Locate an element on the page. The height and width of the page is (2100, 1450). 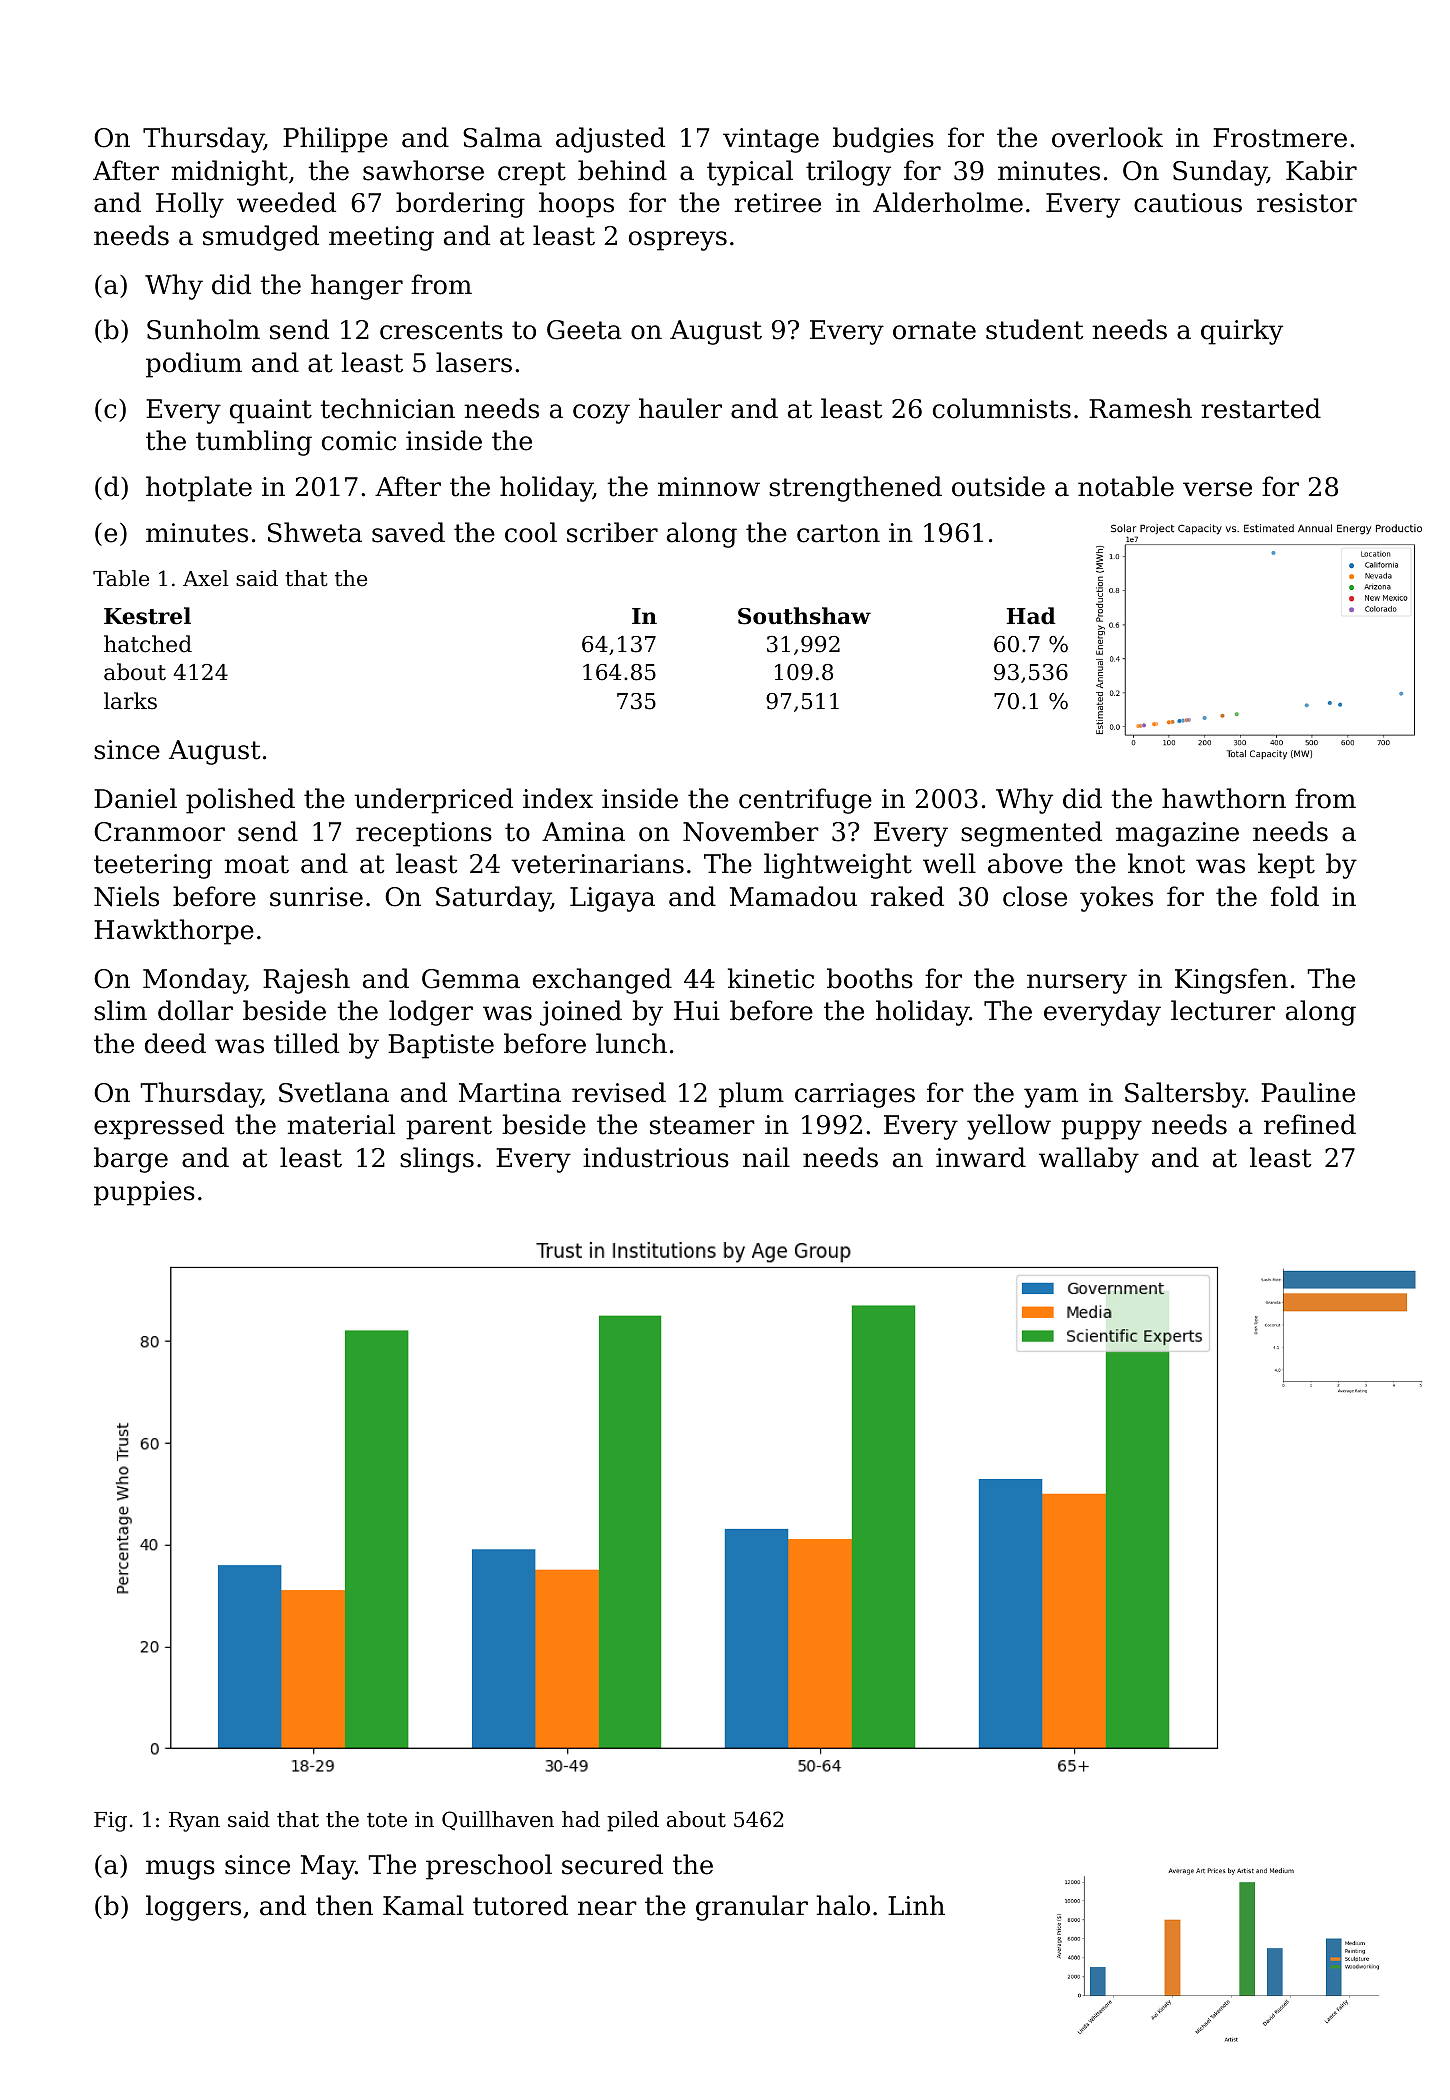
Linh is located at coordinates (916, 1905).
